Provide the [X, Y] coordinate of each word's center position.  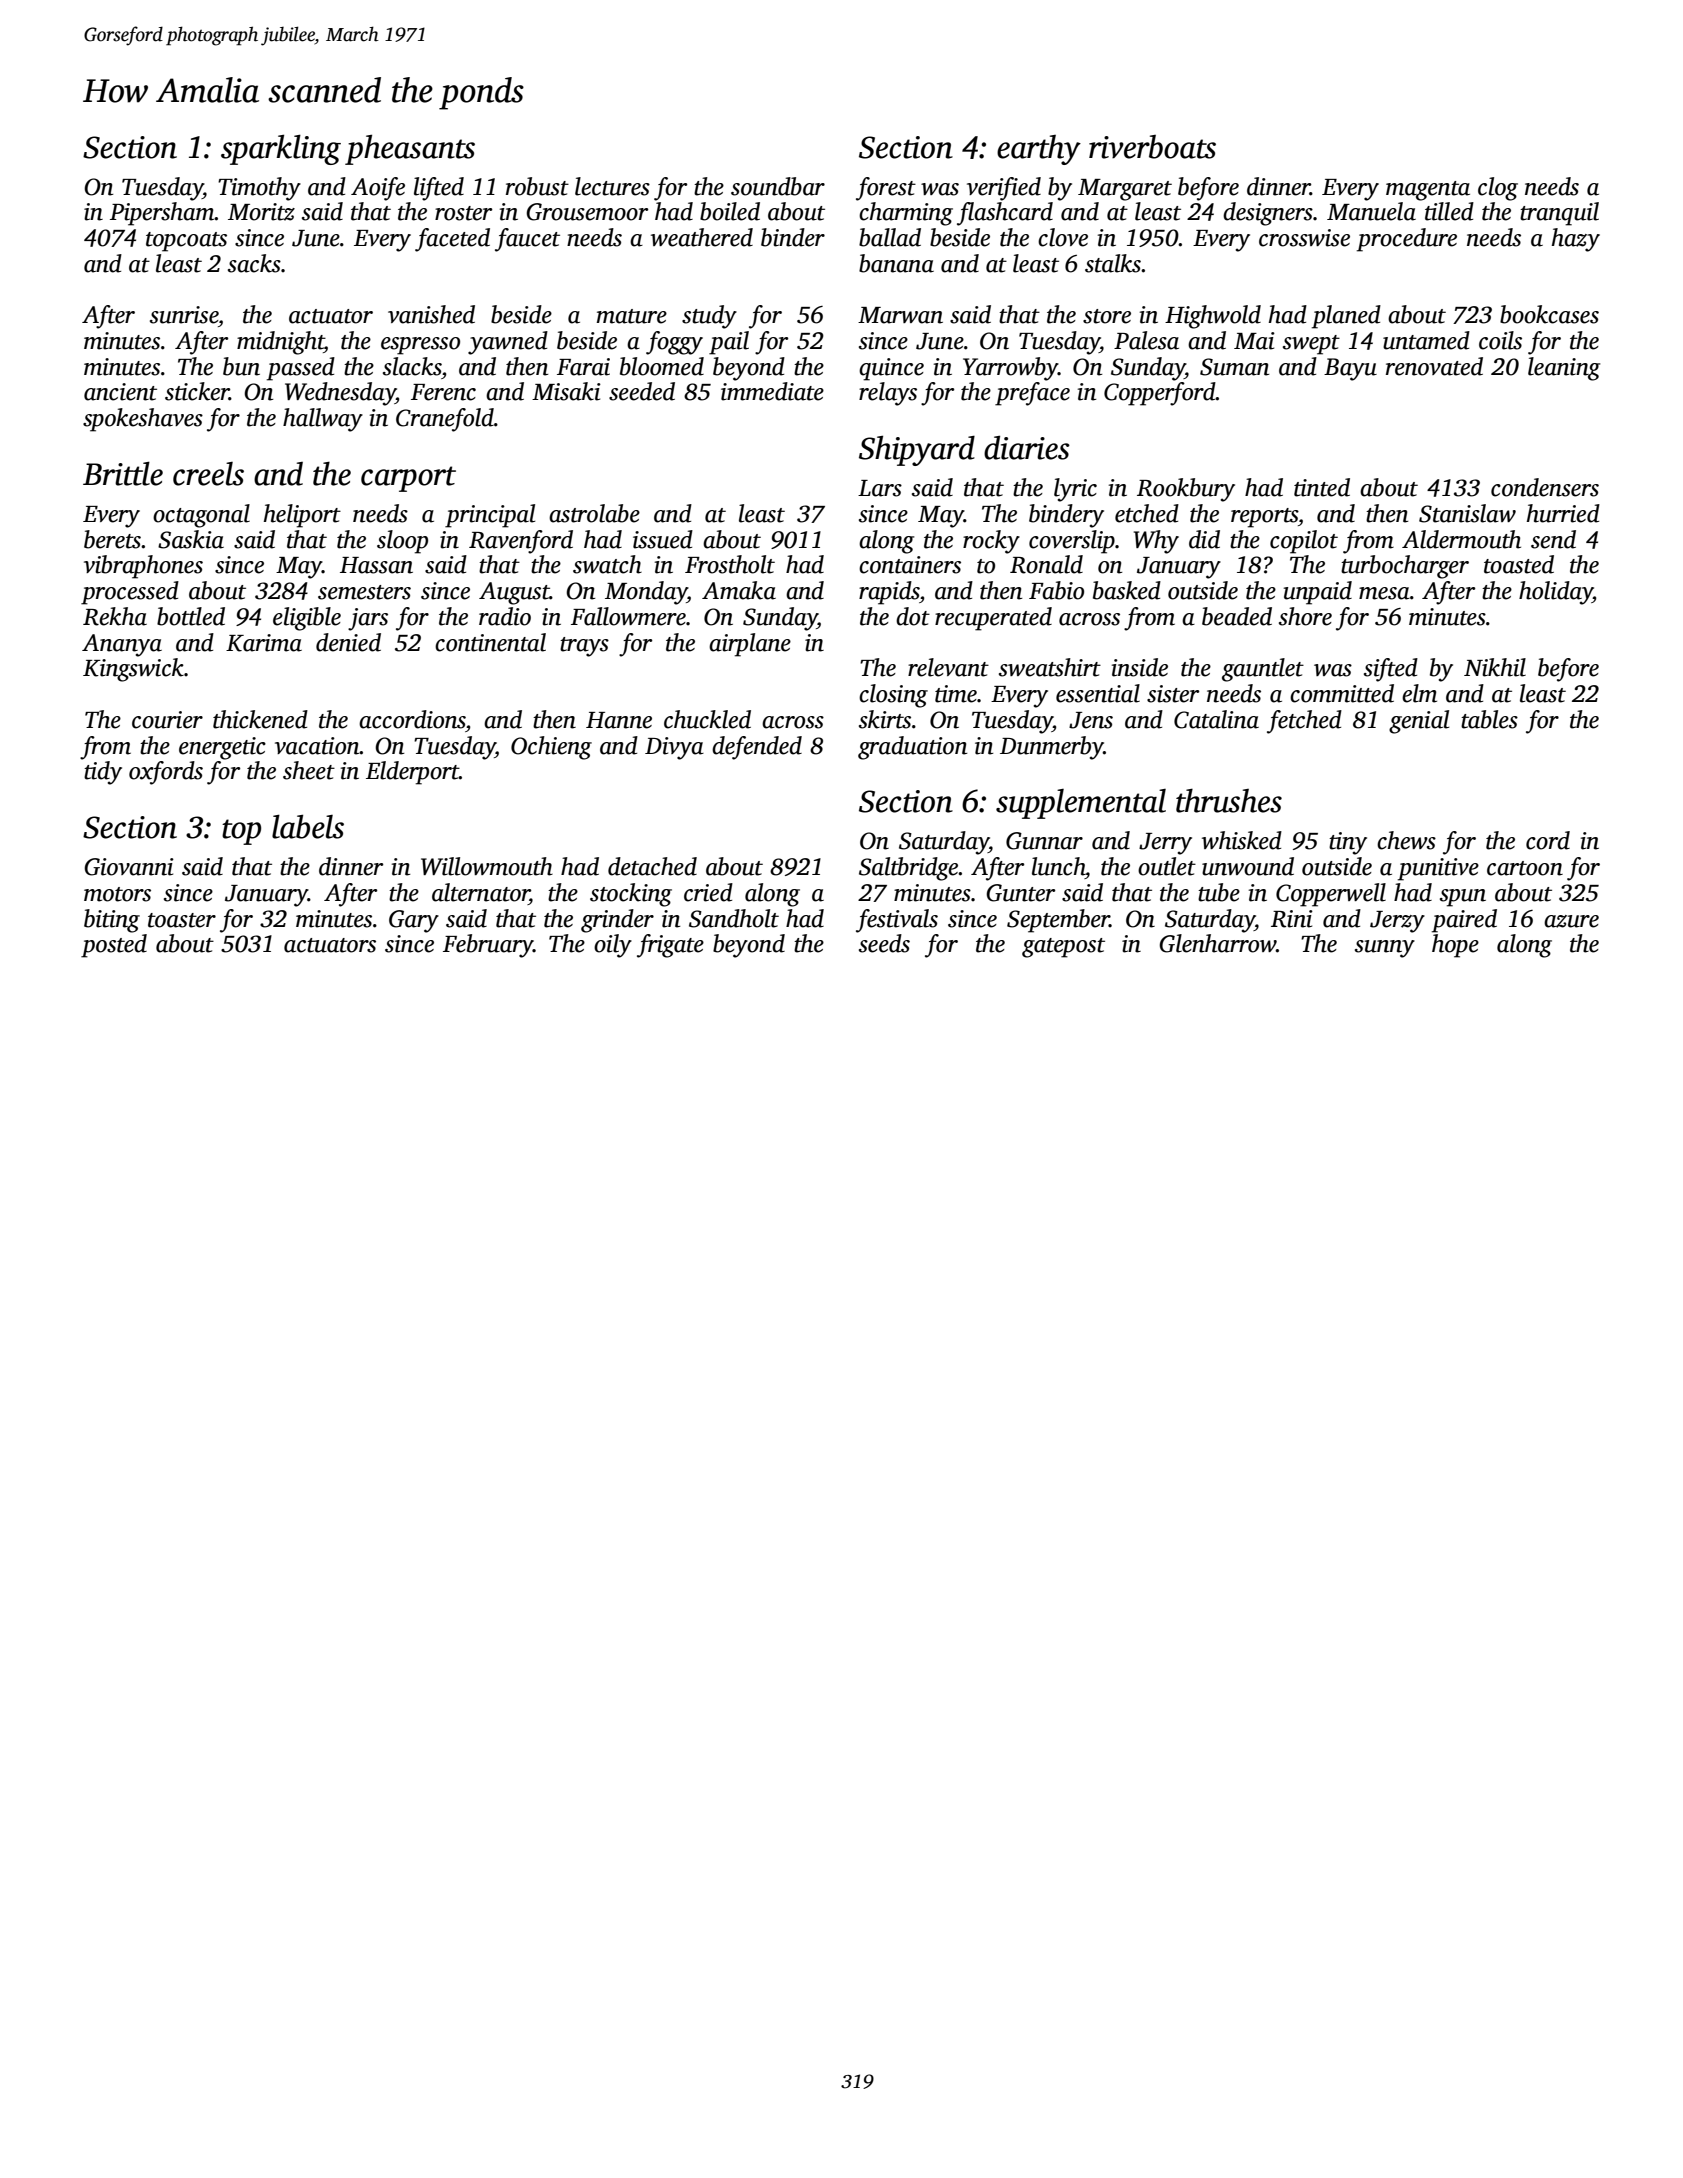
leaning [1564, 369]
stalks [1113, 263]
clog [1498, 189]
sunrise [184, 315]
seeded [642, 391]
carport [408, 479]
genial [1419, 722]
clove [1063, 237]
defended [757, 748]
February [488, 946]
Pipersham [162, 214]
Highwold [1213, 317]
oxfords [166, 773]
